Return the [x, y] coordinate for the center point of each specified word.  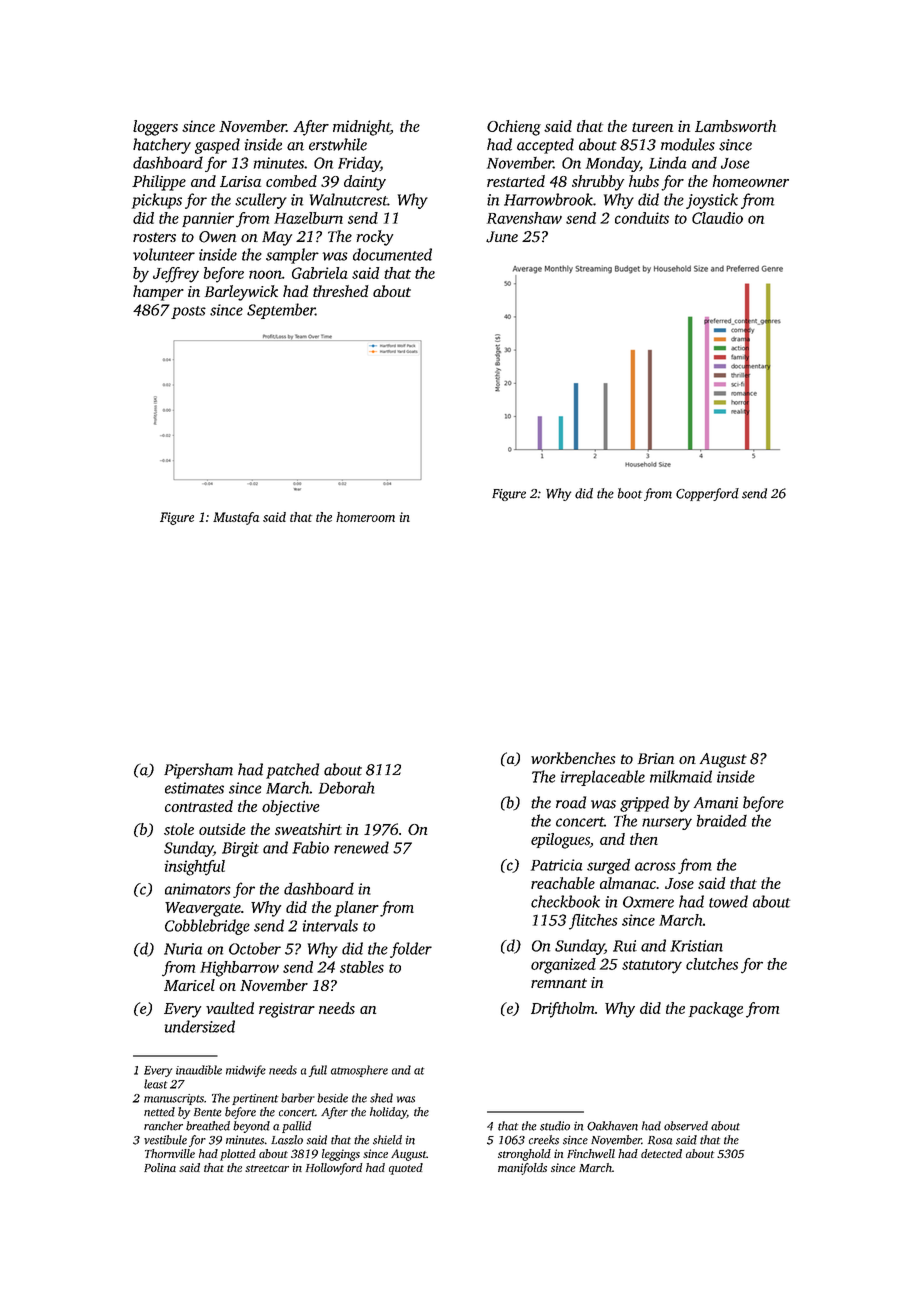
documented [392, 254]
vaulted [230, 1008]
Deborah [347, 788]
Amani [716, 803]
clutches [712, 964]
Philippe [159, 183]
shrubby [598, 183]
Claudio [717, 218]
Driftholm [562, 1010]
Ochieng [514, 128]
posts [188, 312]
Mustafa [236, 518]
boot [630, 493]
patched [292, 771]
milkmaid [681, 776]
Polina [160, 1167]
